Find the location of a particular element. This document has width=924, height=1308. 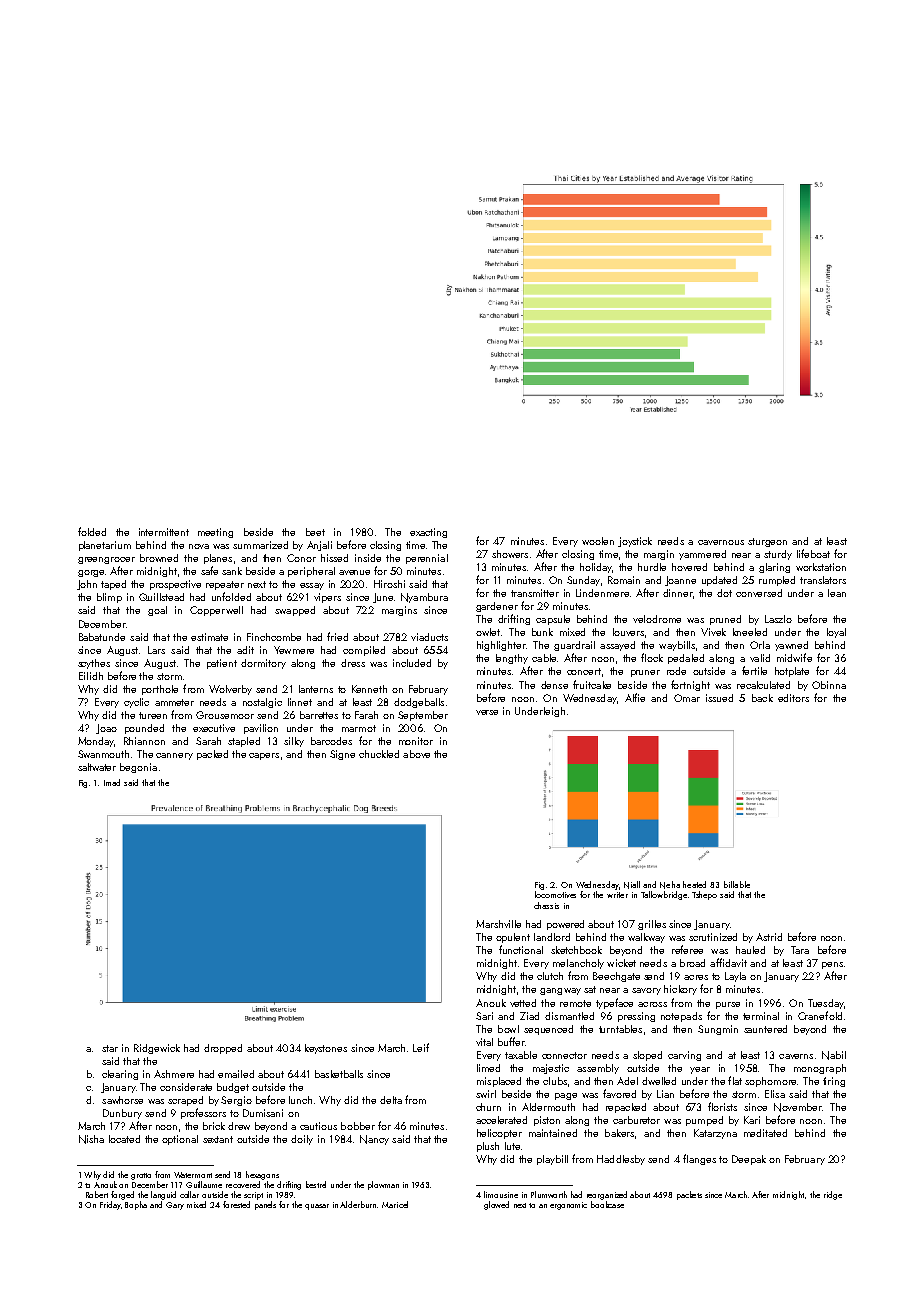

exacting is located at coordinates (428, 533).
